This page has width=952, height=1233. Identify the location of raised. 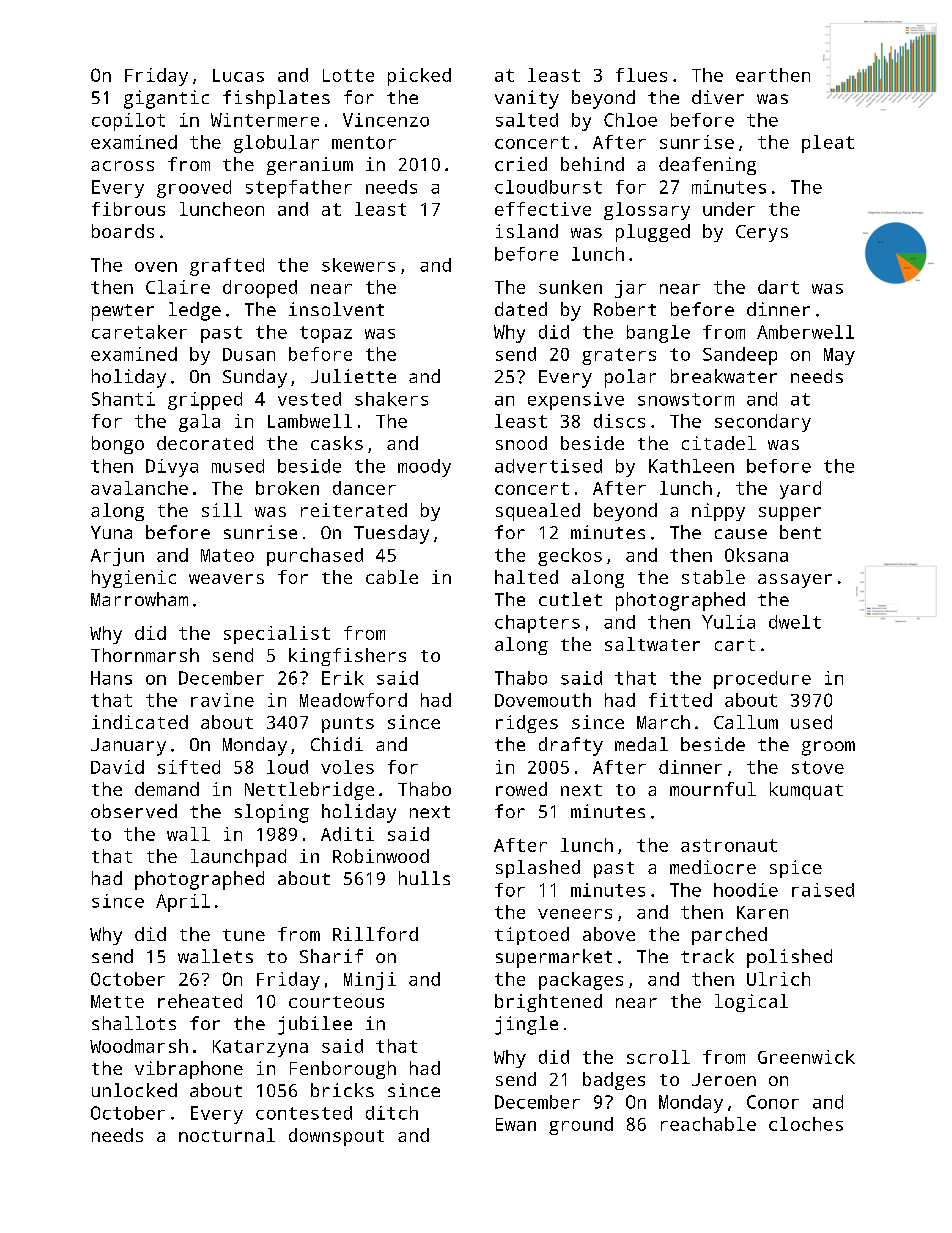
(823, 890).
